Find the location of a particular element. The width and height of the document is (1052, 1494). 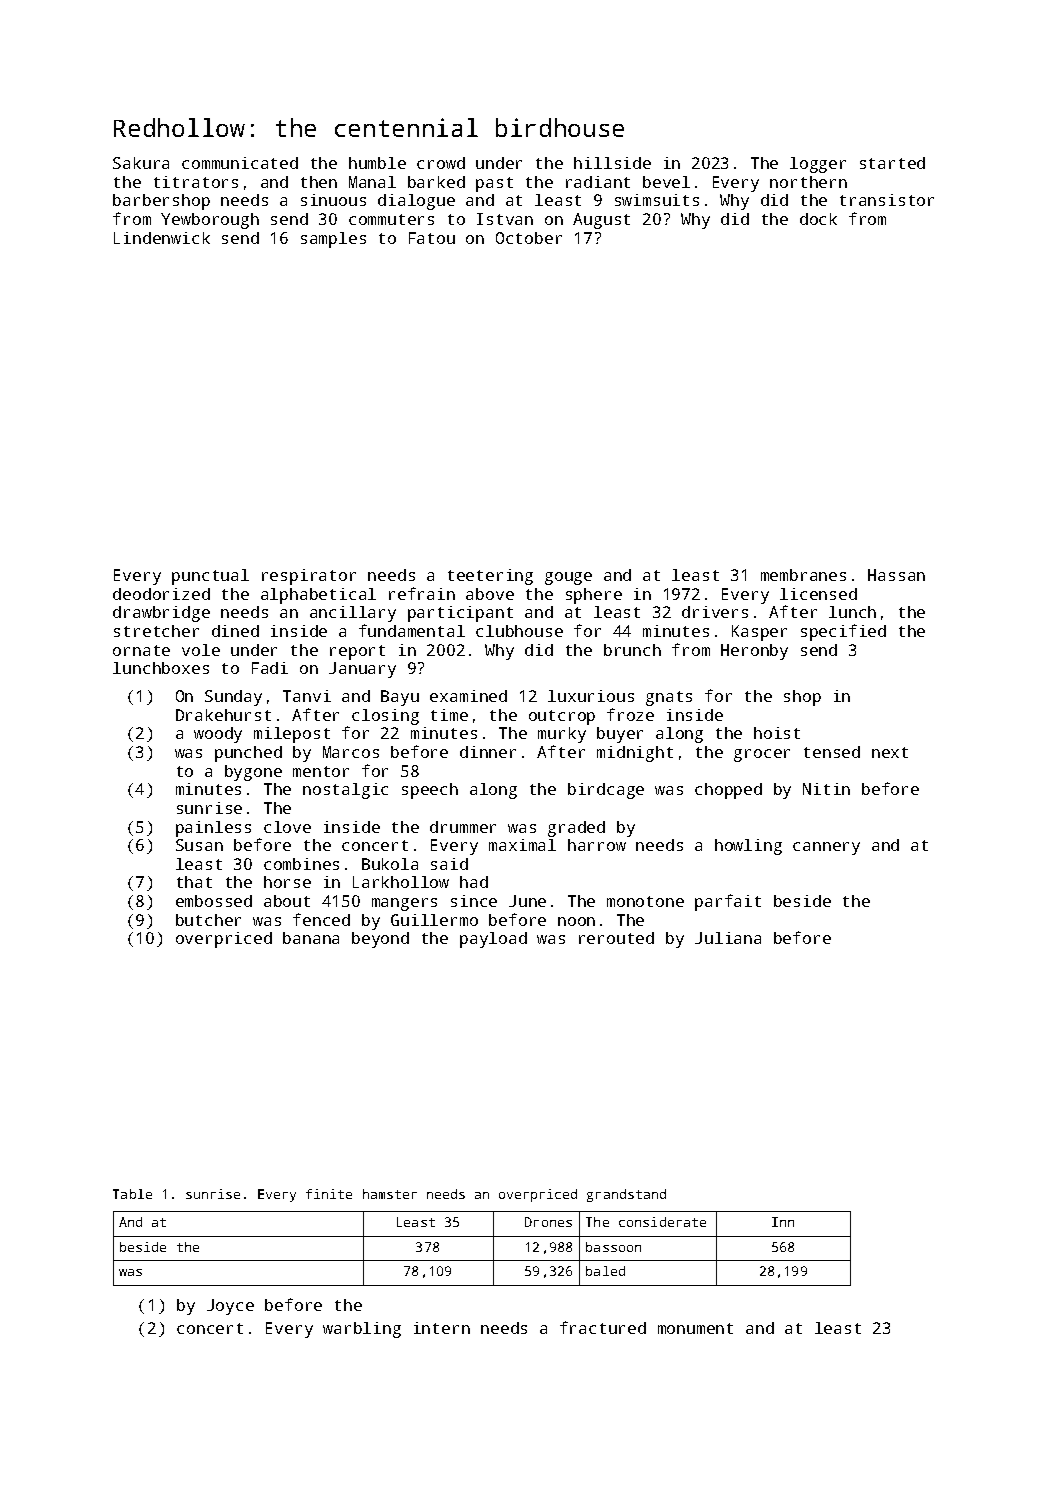

payload is located at coordinates (493, 940).
